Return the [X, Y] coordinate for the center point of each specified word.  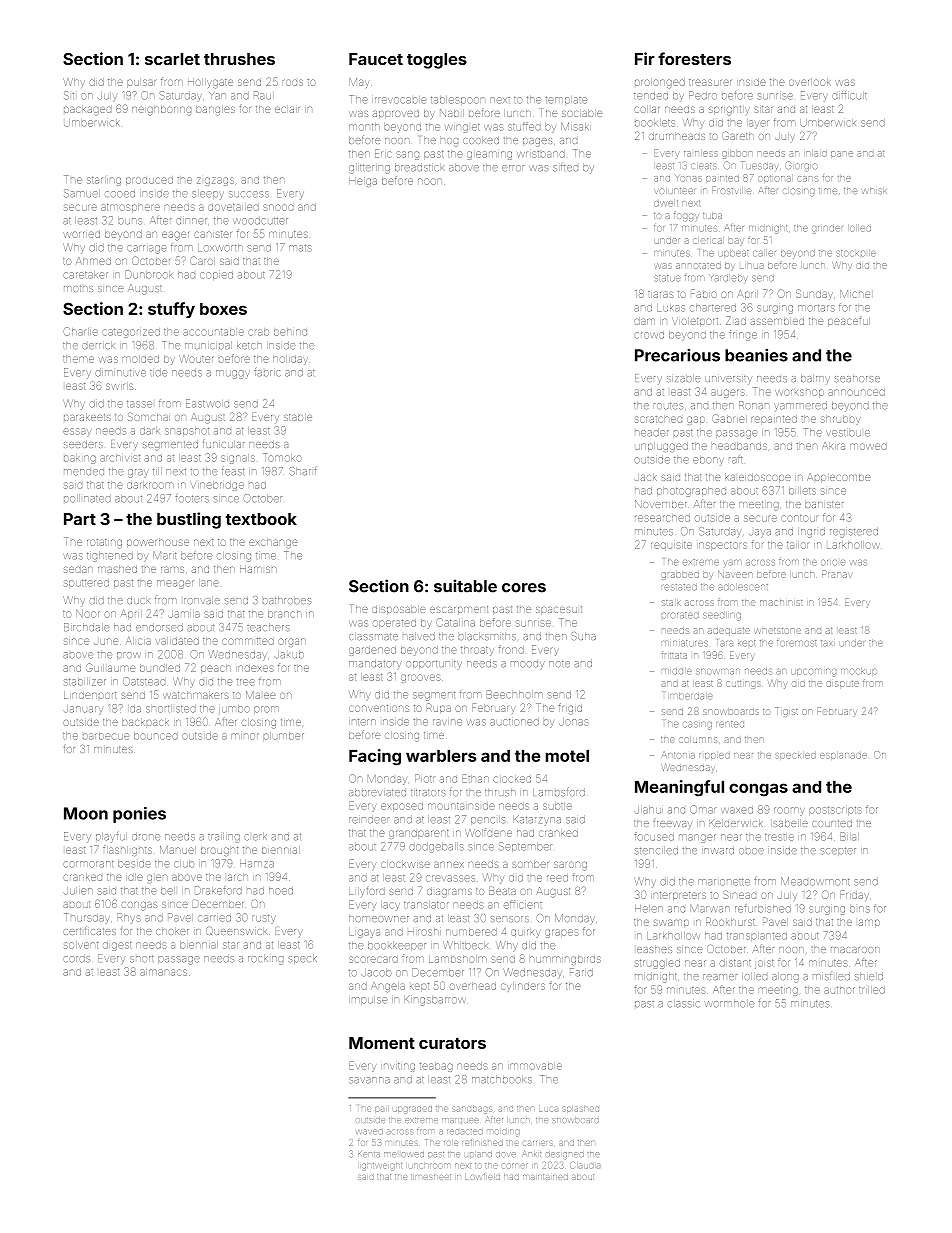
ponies [139, 815]
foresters [694, 58]
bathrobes [287, 600]
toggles [437, 61]
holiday [290, 360]
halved [419, 636]
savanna [369, 1080]
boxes [223, 309]
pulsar [141, 83]
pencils [488, 820]
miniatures [685, 643]
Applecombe [839, 478]
